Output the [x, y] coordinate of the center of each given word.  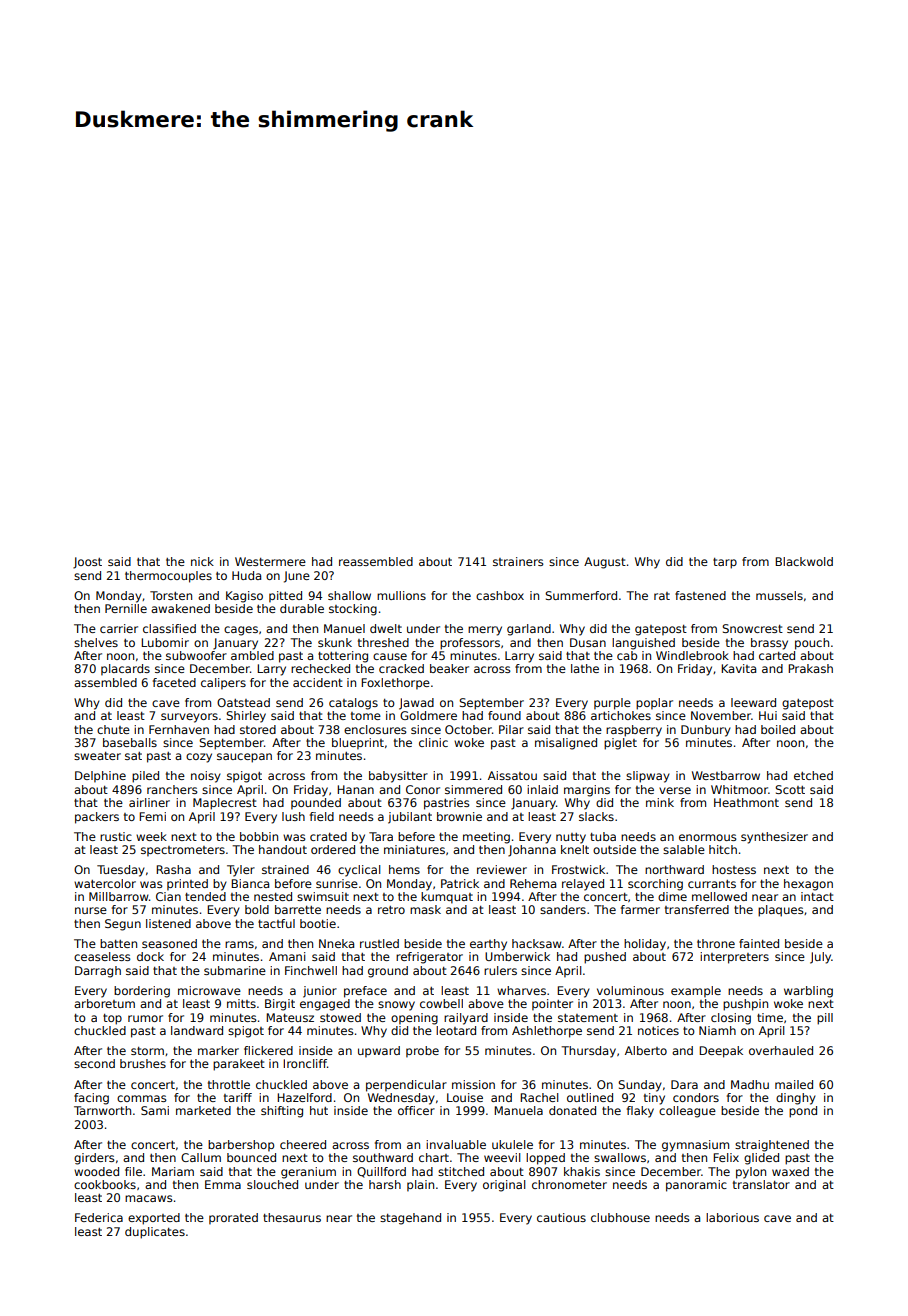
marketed [203, 1110]
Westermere [270, 561]
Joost [87, 563]
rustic [116, 836]
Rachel [539, 1097]
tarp [725, 563]
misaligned [566, 744]
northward [674, 869]
